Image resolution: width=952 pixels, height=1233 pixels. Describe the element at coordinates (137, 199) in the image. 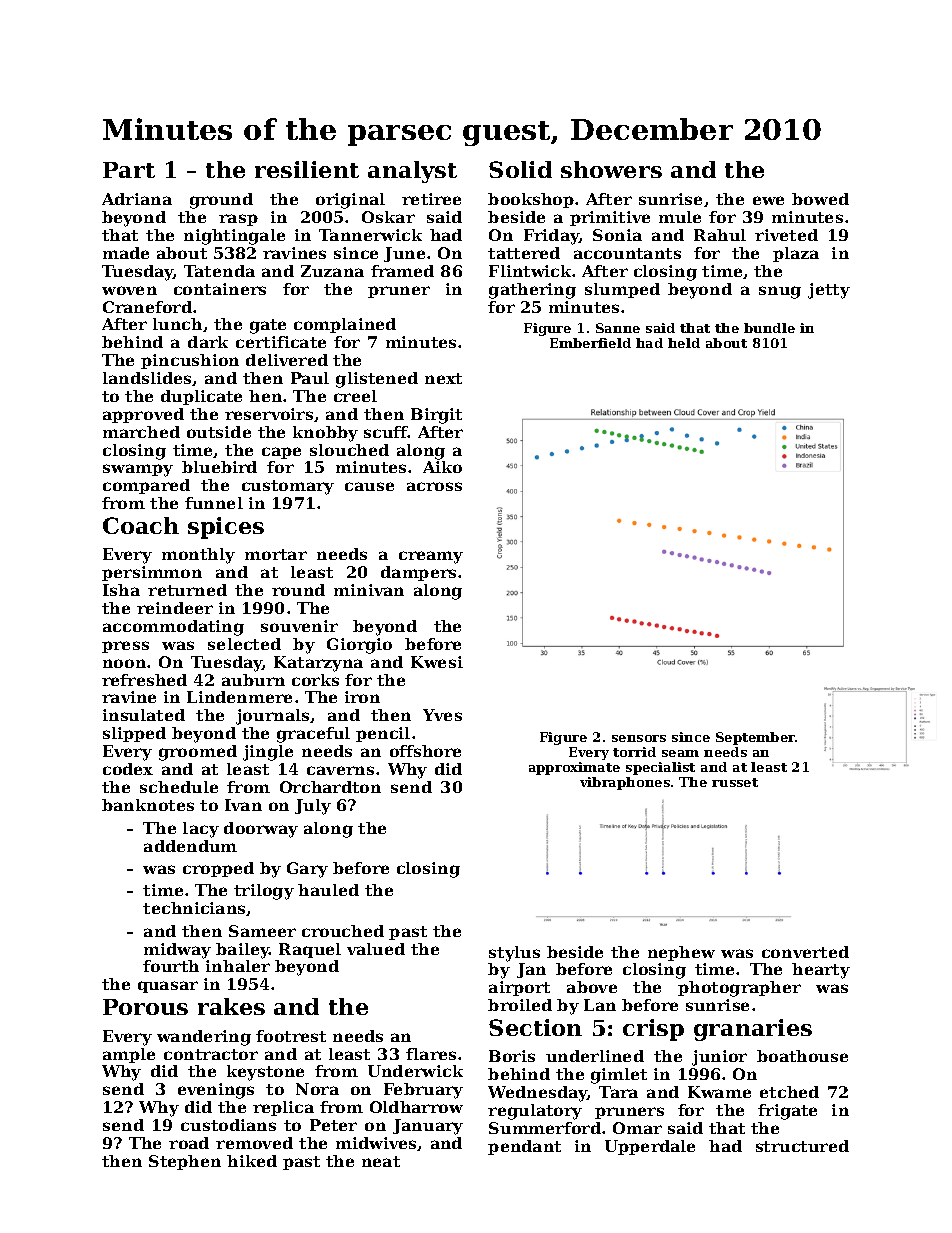

I see `Adriana` at that location.
